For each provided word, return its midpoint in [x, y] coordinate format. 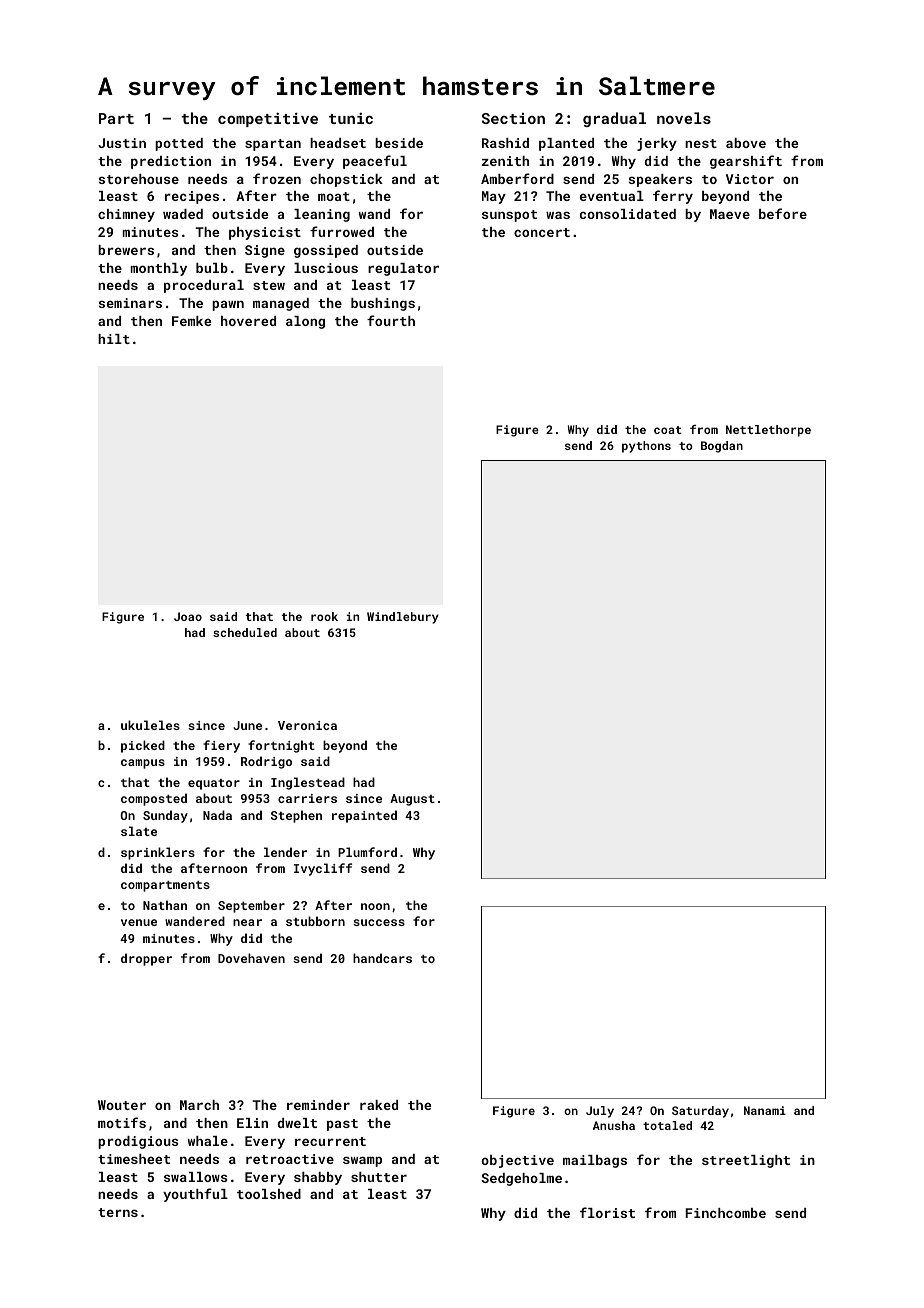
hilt [114, 339]
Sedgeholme [521, 1179]
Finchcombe [725, 1213]
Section [513, 118]
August [412, 800]
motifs [122, 1122]
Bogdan [722, 447]
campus [143, 764]
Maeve [730, 214]
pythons [646, 447]
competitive [268, 120]
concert [542, 232]
